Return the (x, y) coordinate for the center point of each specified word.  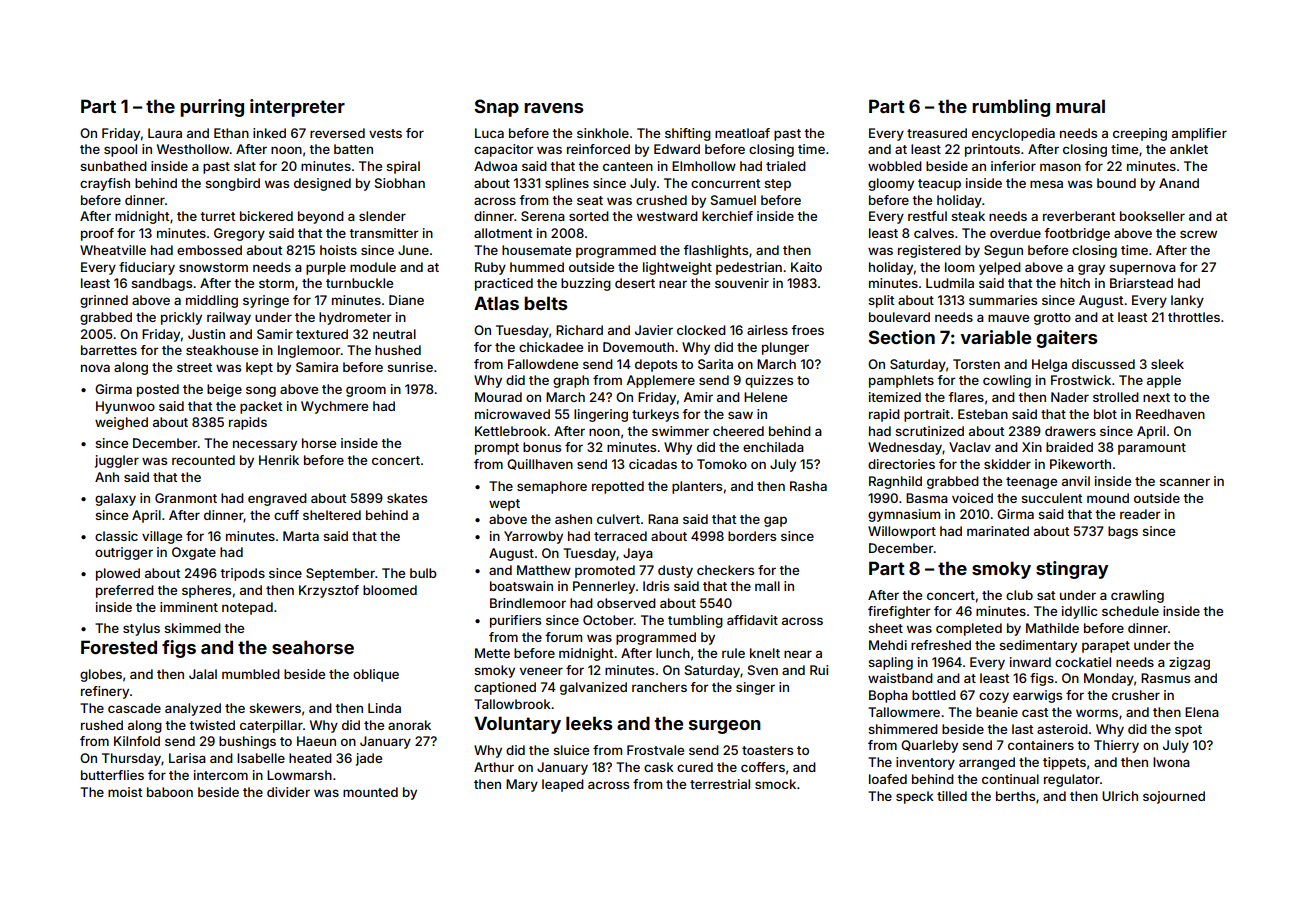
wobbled (895, 166)
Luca (489, 133)
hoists (338, 250)
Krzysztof (329, 591)
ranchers (659, 687)
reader (1140, 514)
